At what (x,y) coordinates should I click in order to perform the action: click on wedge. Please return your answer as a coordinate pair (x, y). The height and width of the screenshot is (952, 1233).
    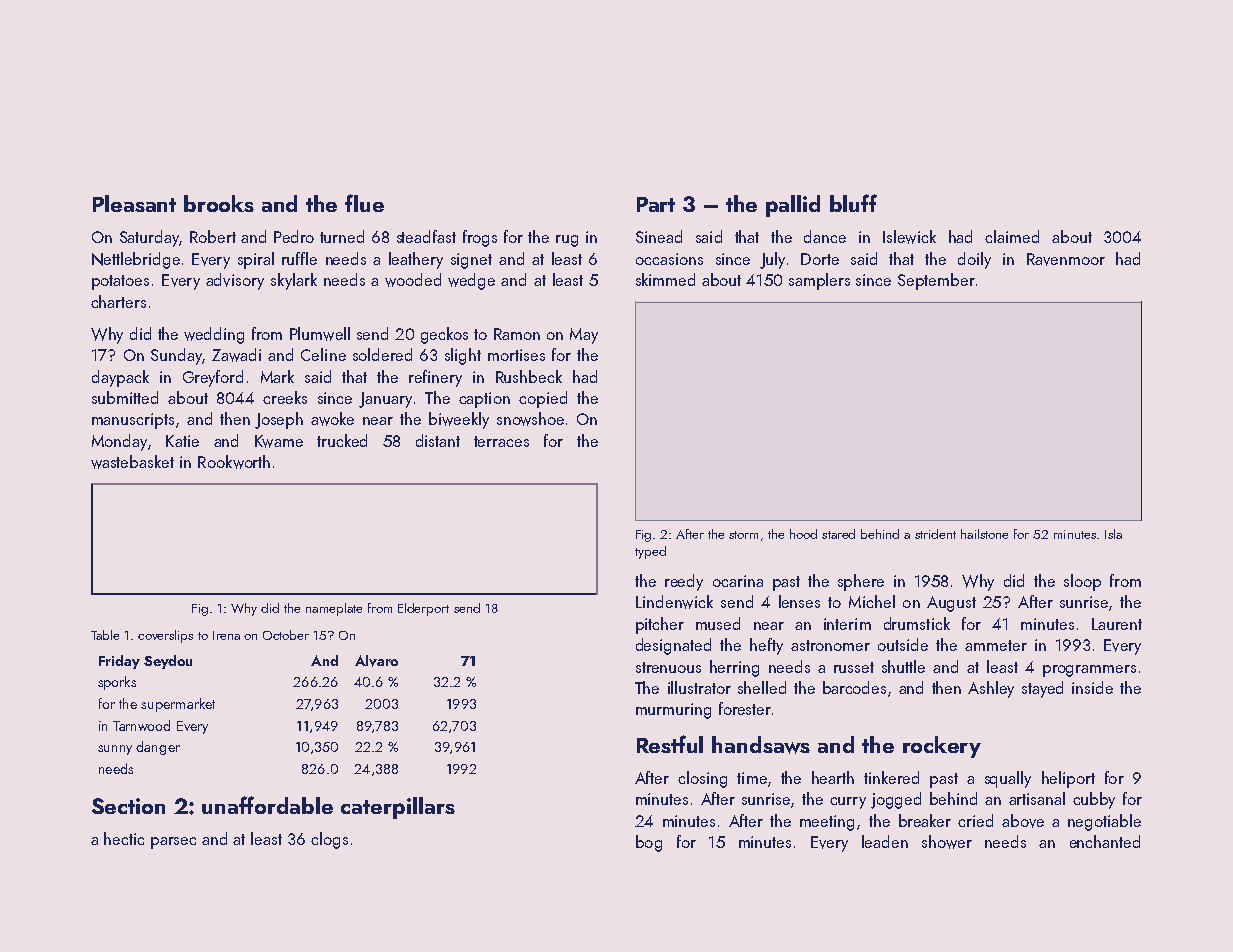
    Looking at the image, I should click on (471, 281).
